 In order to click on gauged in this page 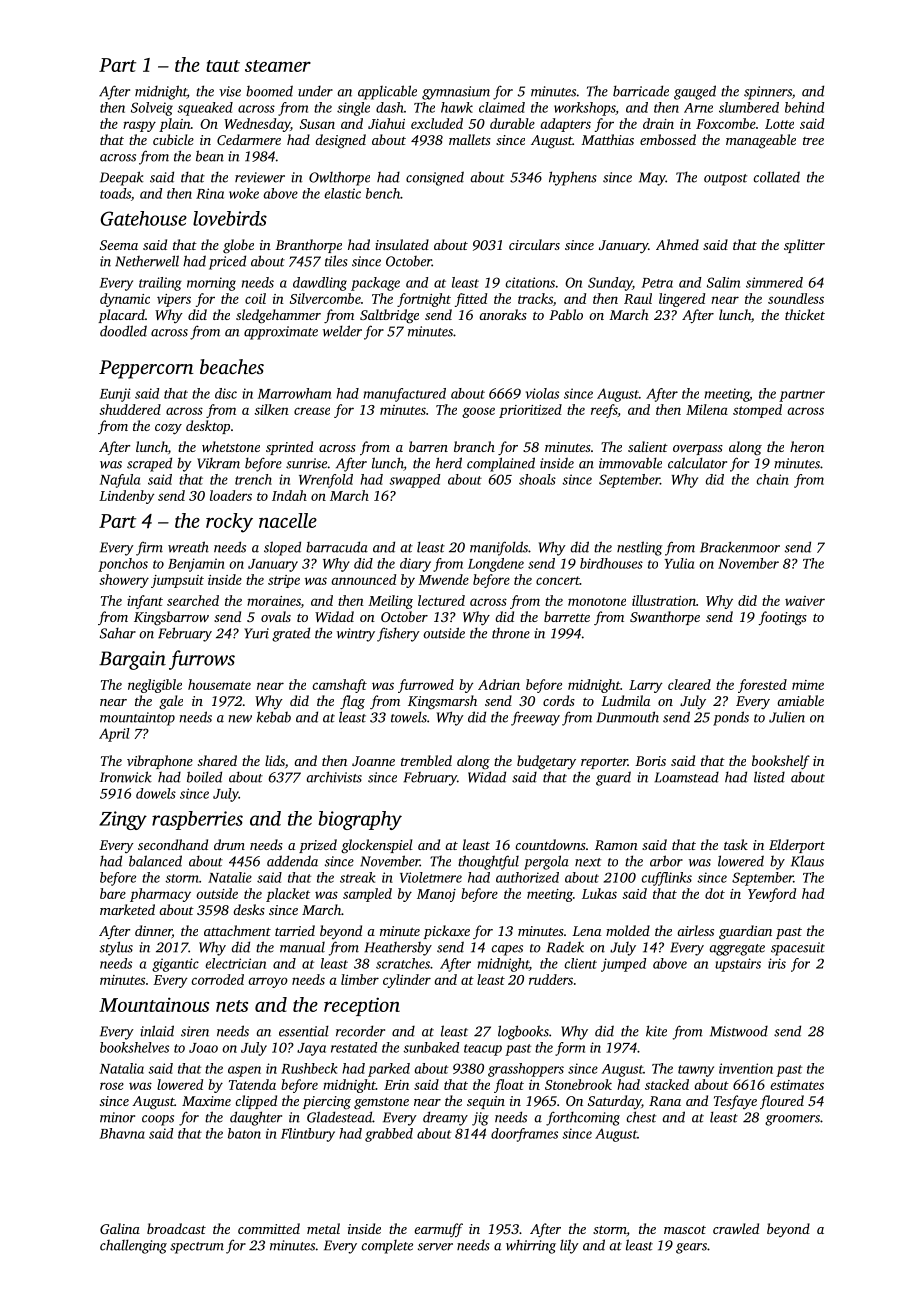, I will do `click(695, 92)`.
